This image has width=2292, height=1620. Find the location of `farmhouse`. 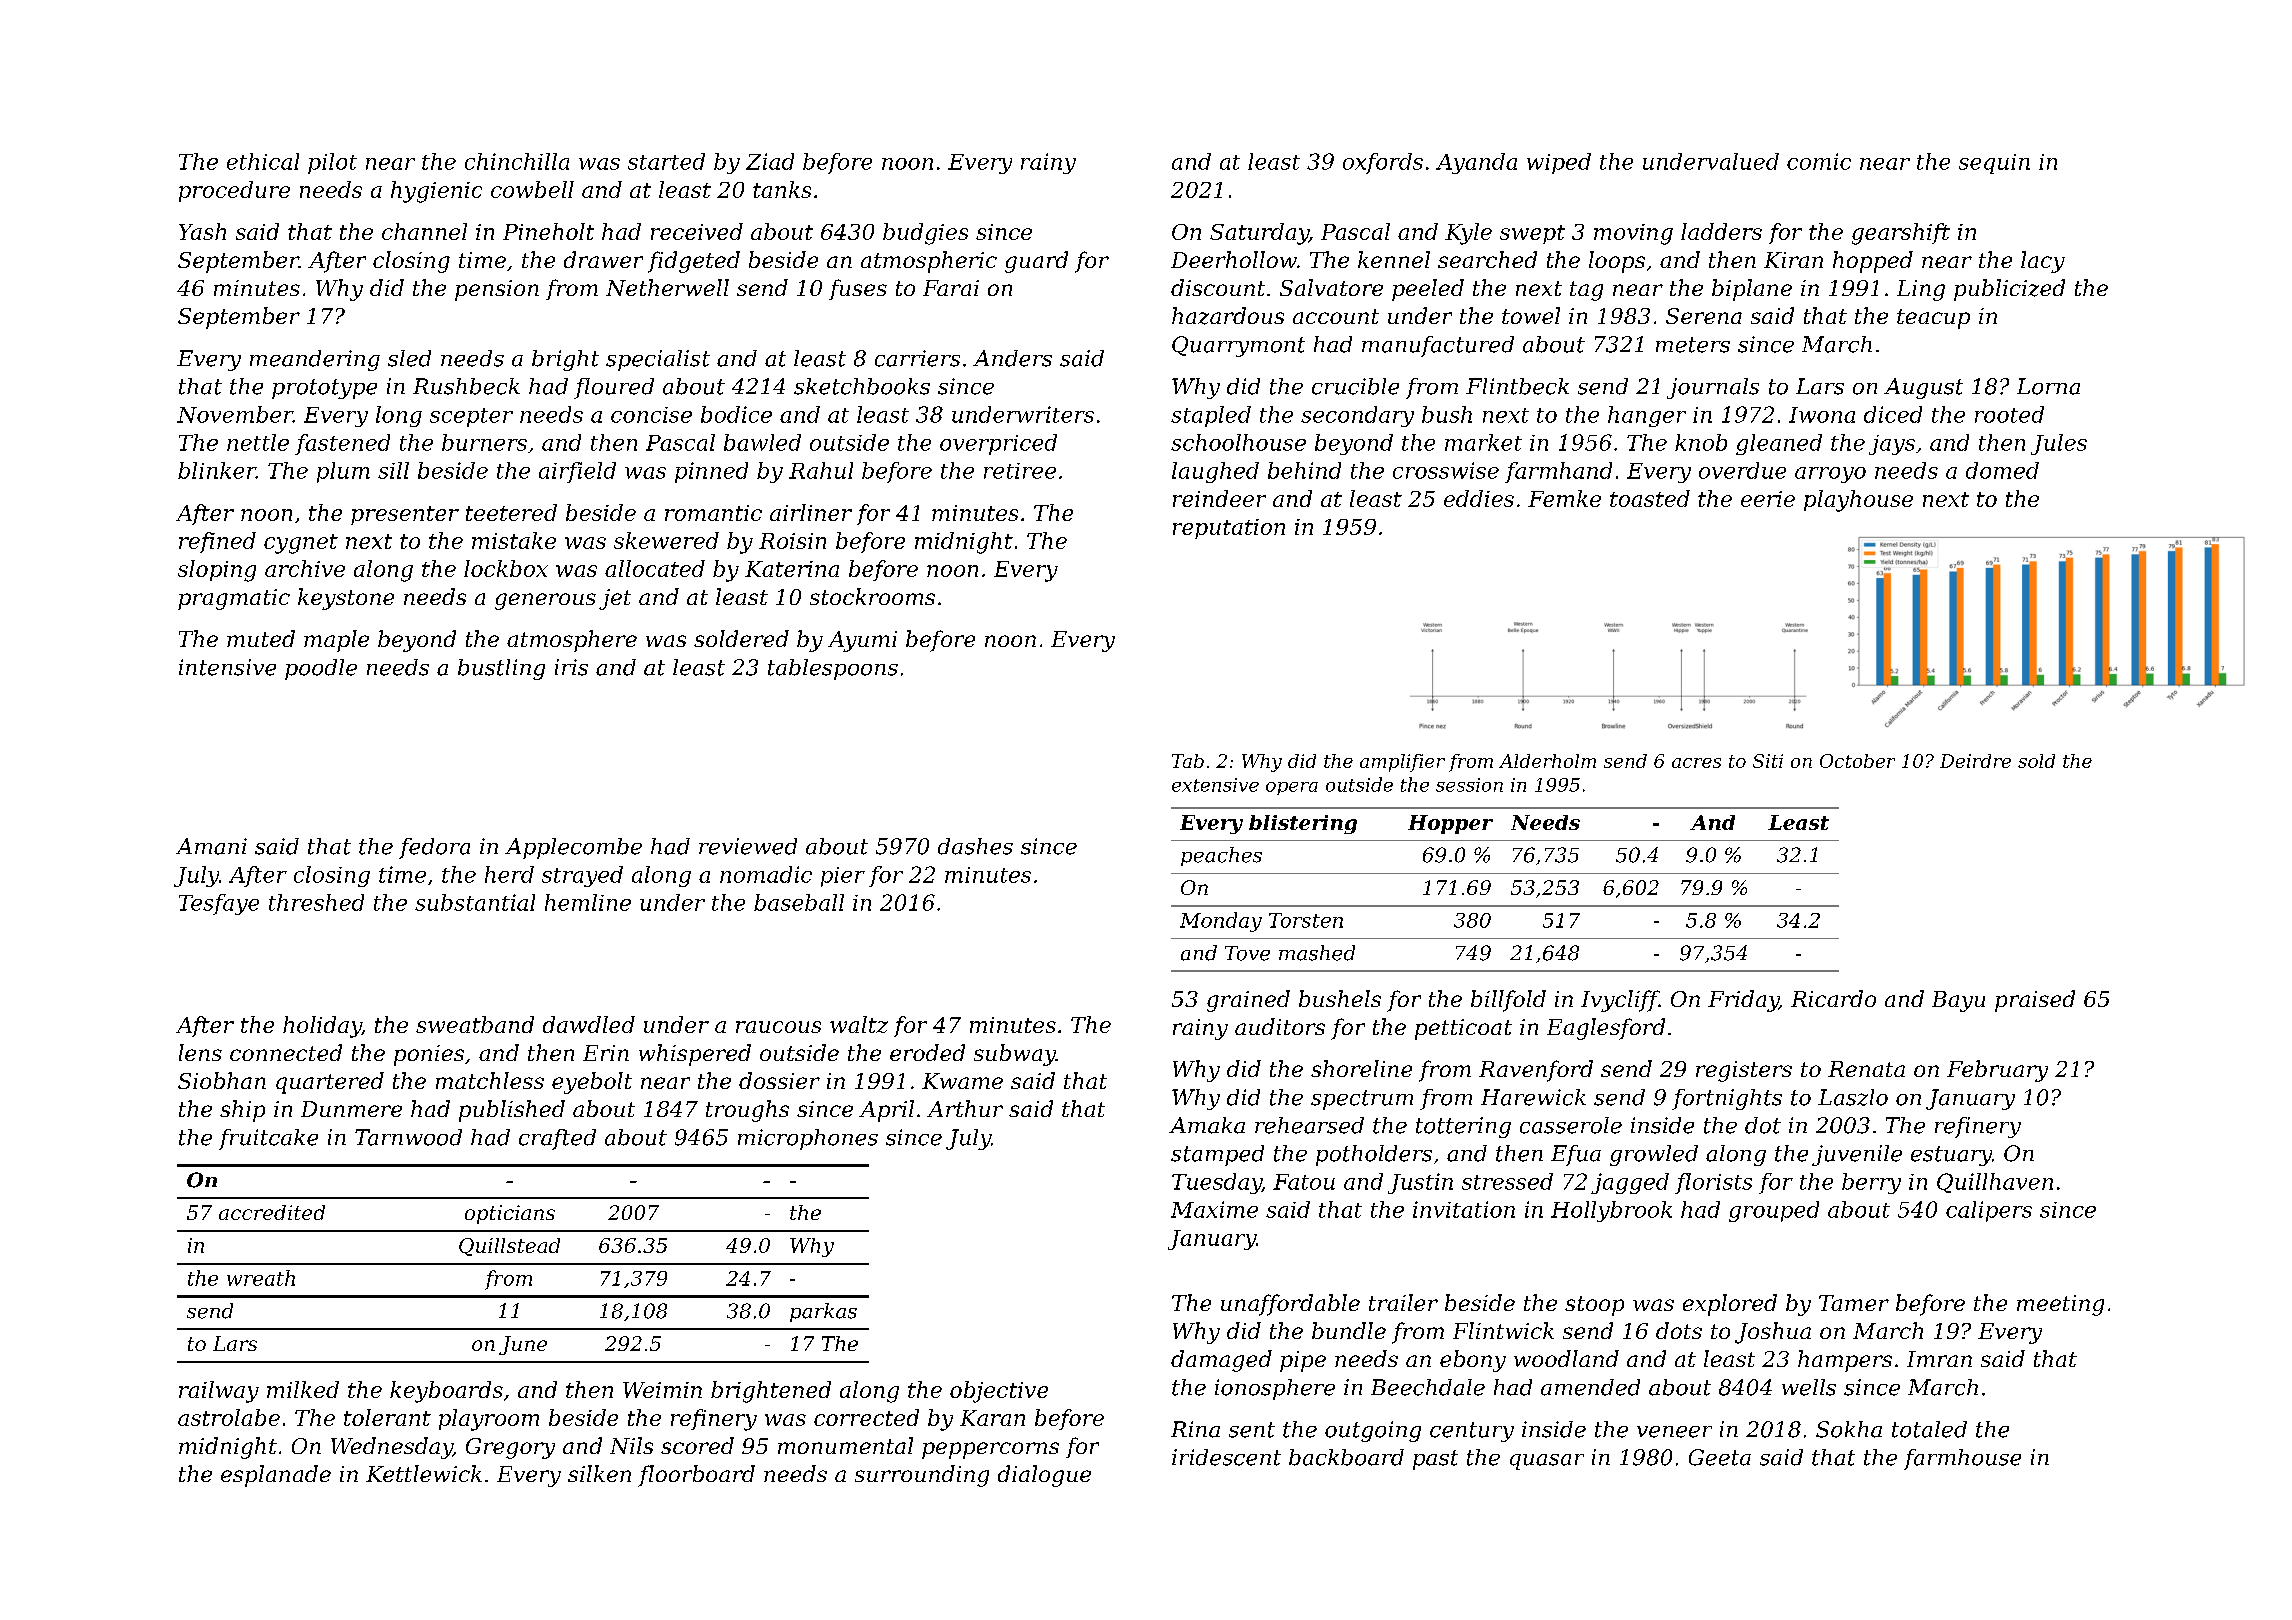

farmhouse is located at coordinates (1962, 1459).
